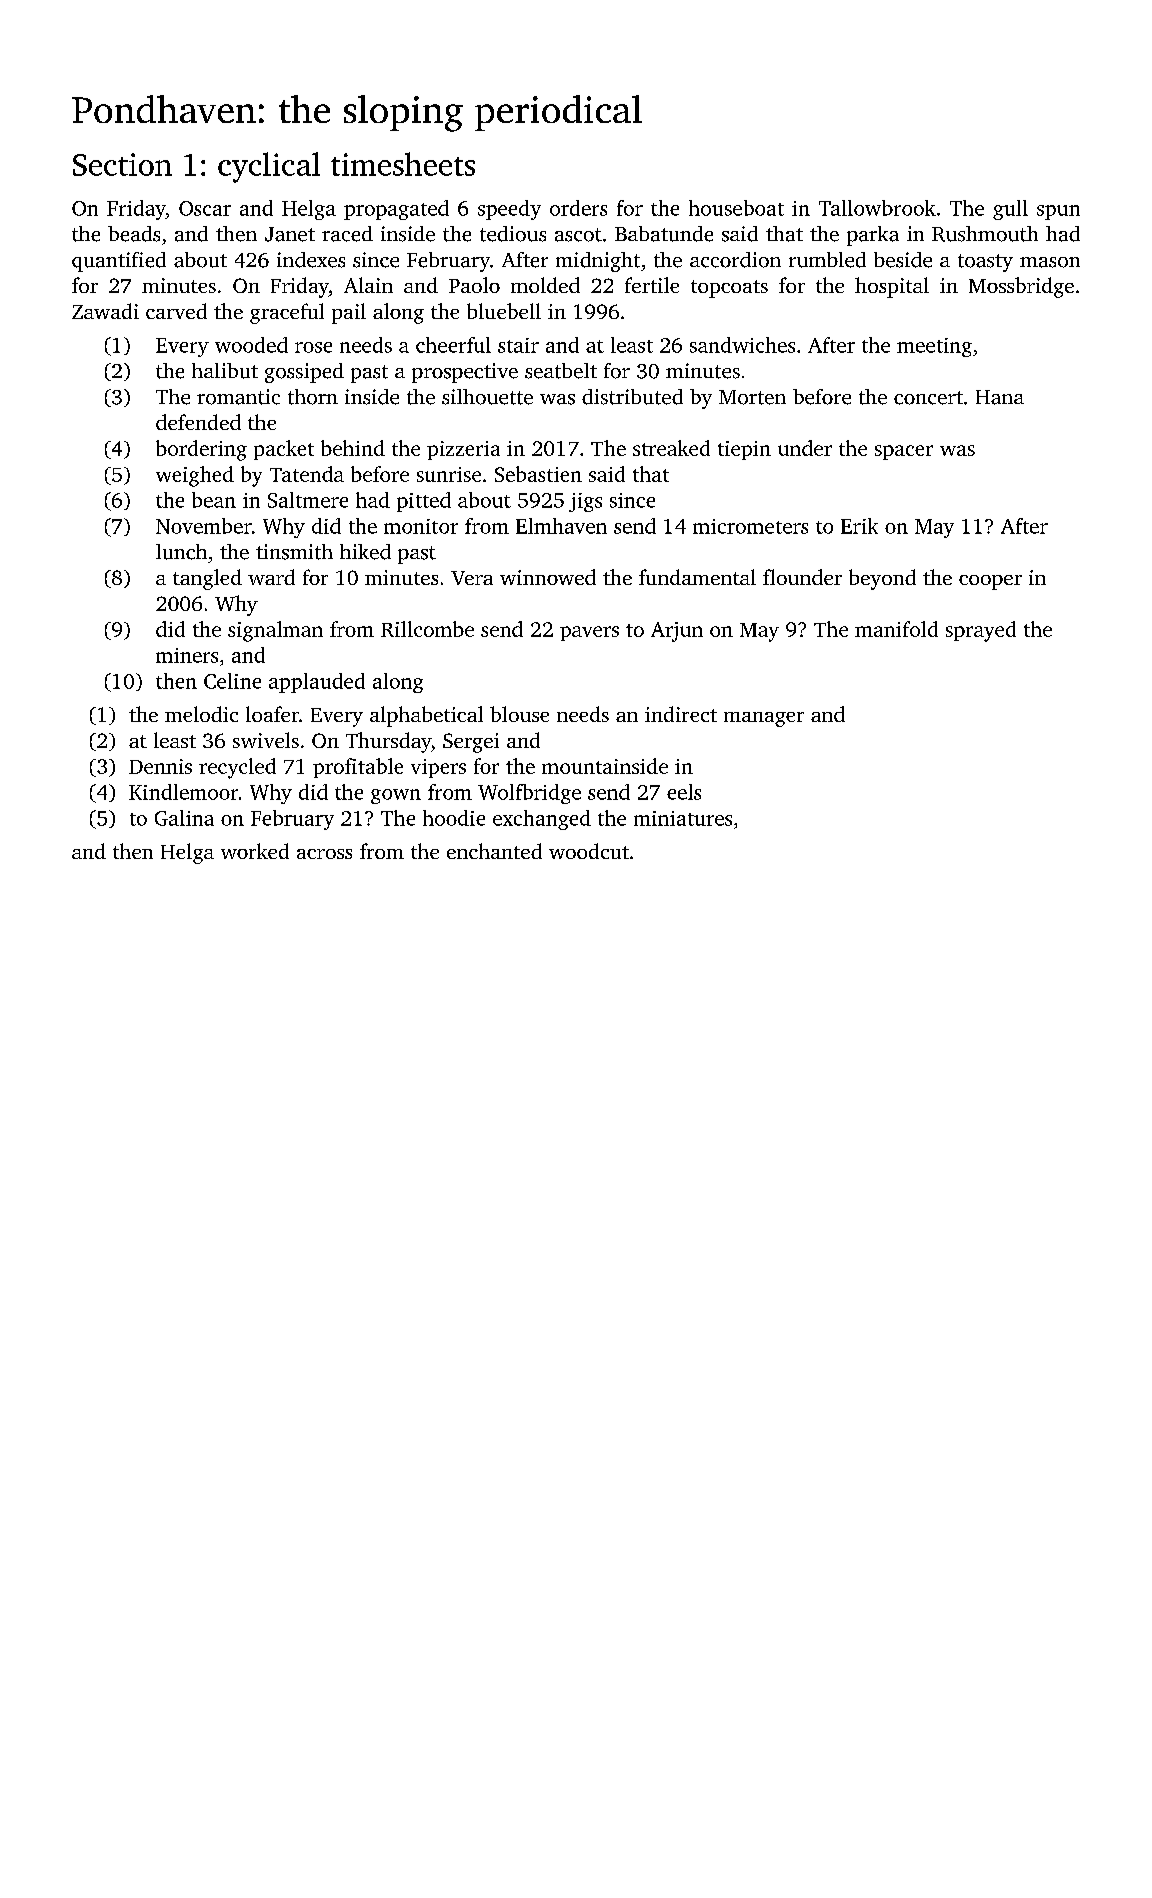 The image size is (1152, 1898). What do you see at coordinates (122, 164) in the document?
I see `Section` at bounding box center [122, 164].
